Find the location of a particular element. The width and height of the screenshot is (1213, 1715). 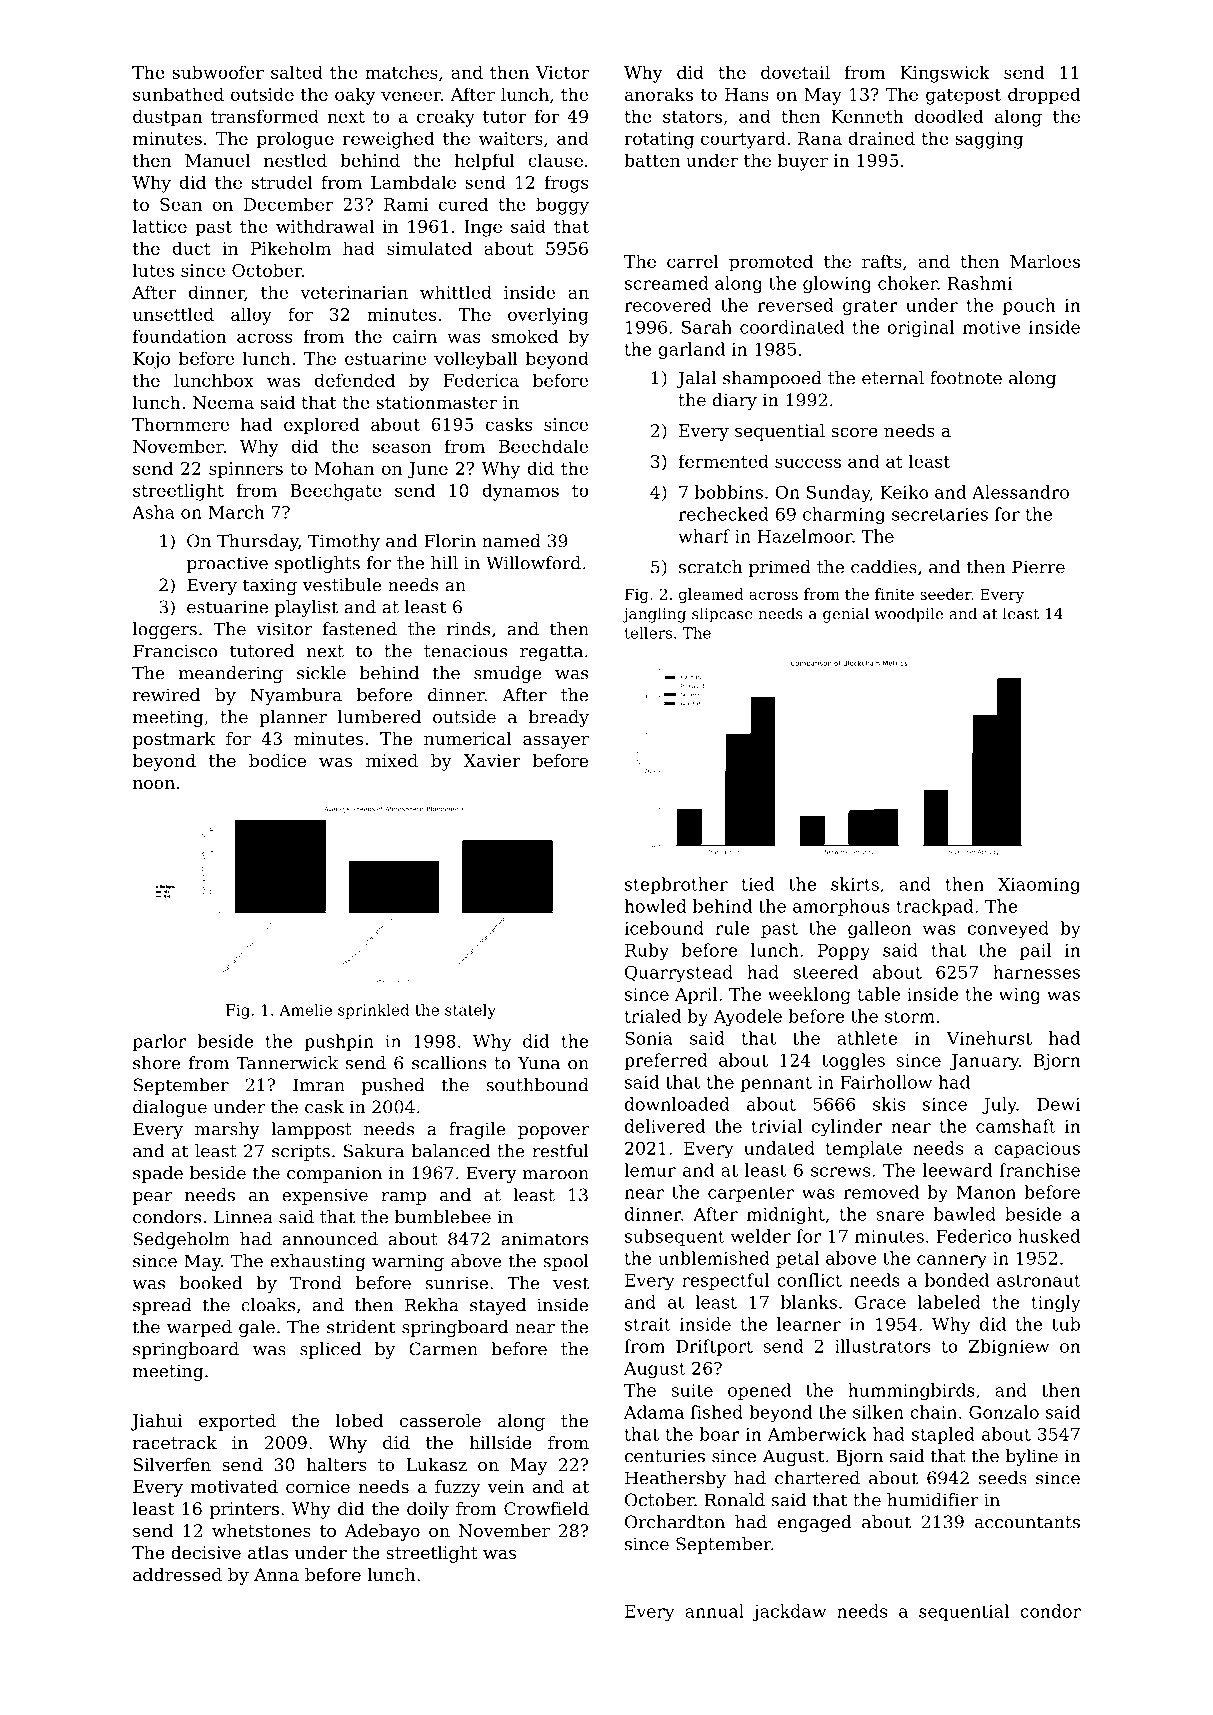

Victor is located at coordinates (562, 72).
